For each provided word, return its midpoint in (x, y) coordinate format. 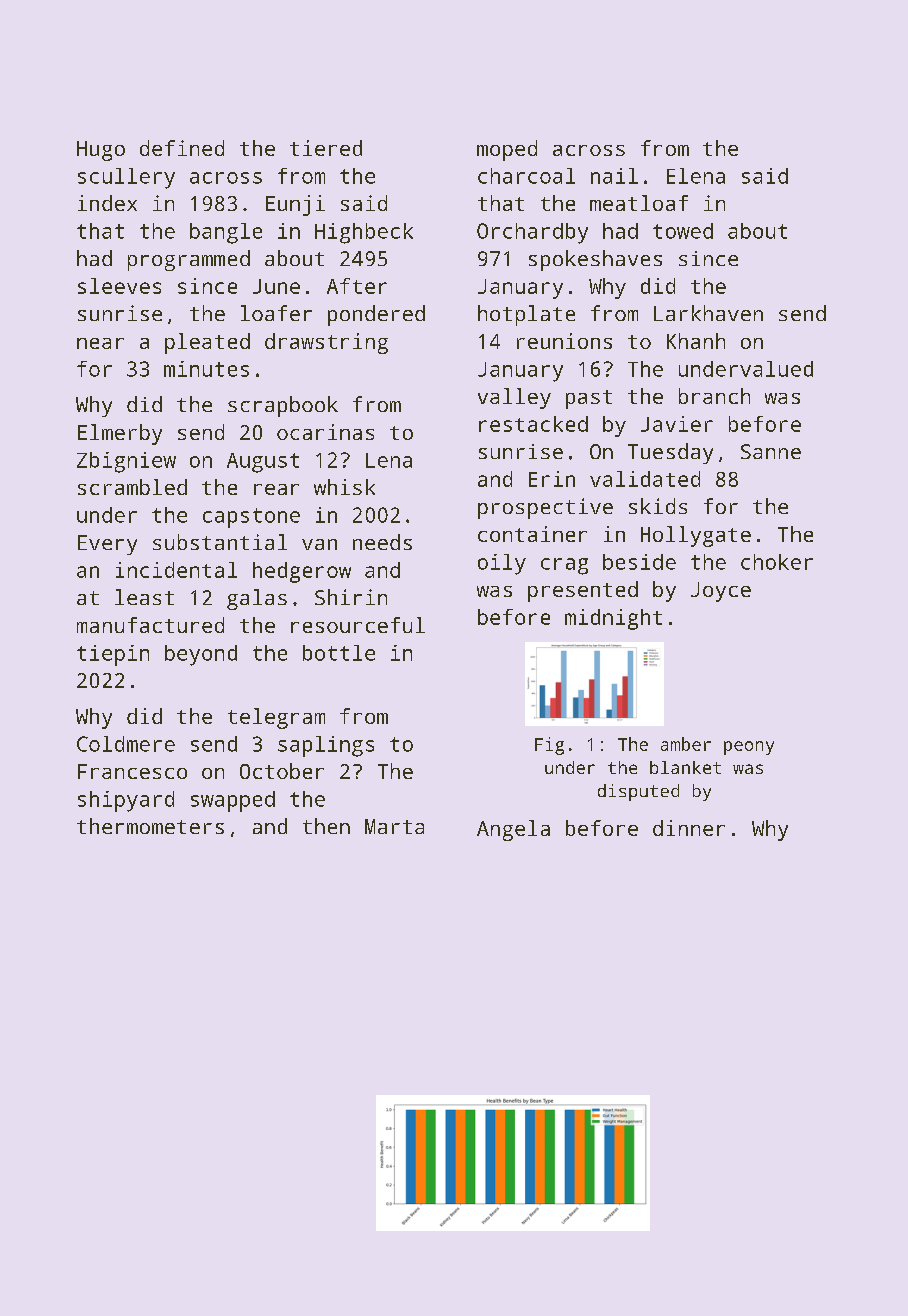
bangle (226, 233)
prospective (545, 508)
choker (777, 562)
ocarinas (325, 432)
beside (639, 562)
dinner (689, 828)
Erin (552, 479)
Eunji (295, 205)
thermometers (150, 826)
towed (683, 231)
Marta (394, 826)
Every (107, 545)
